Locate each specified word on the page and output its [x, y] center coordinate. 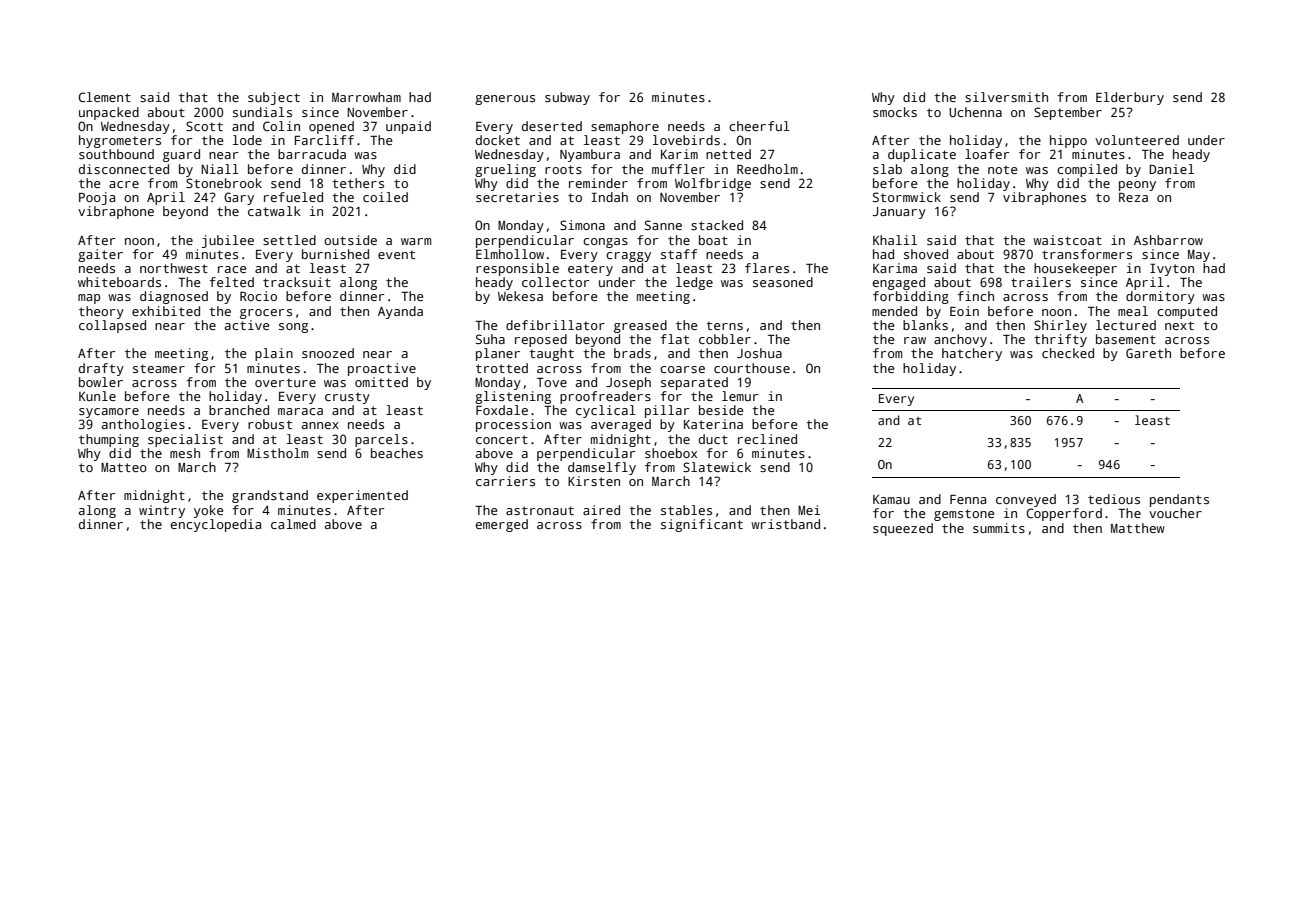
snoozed [328, 353]
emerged [501, 525]
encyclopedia [215, 525]
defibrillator [555, 325]
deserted [552, 126]
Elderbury [1130, 98]
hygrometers [120, 141]
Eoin [964, 311]
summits [999, 528]
